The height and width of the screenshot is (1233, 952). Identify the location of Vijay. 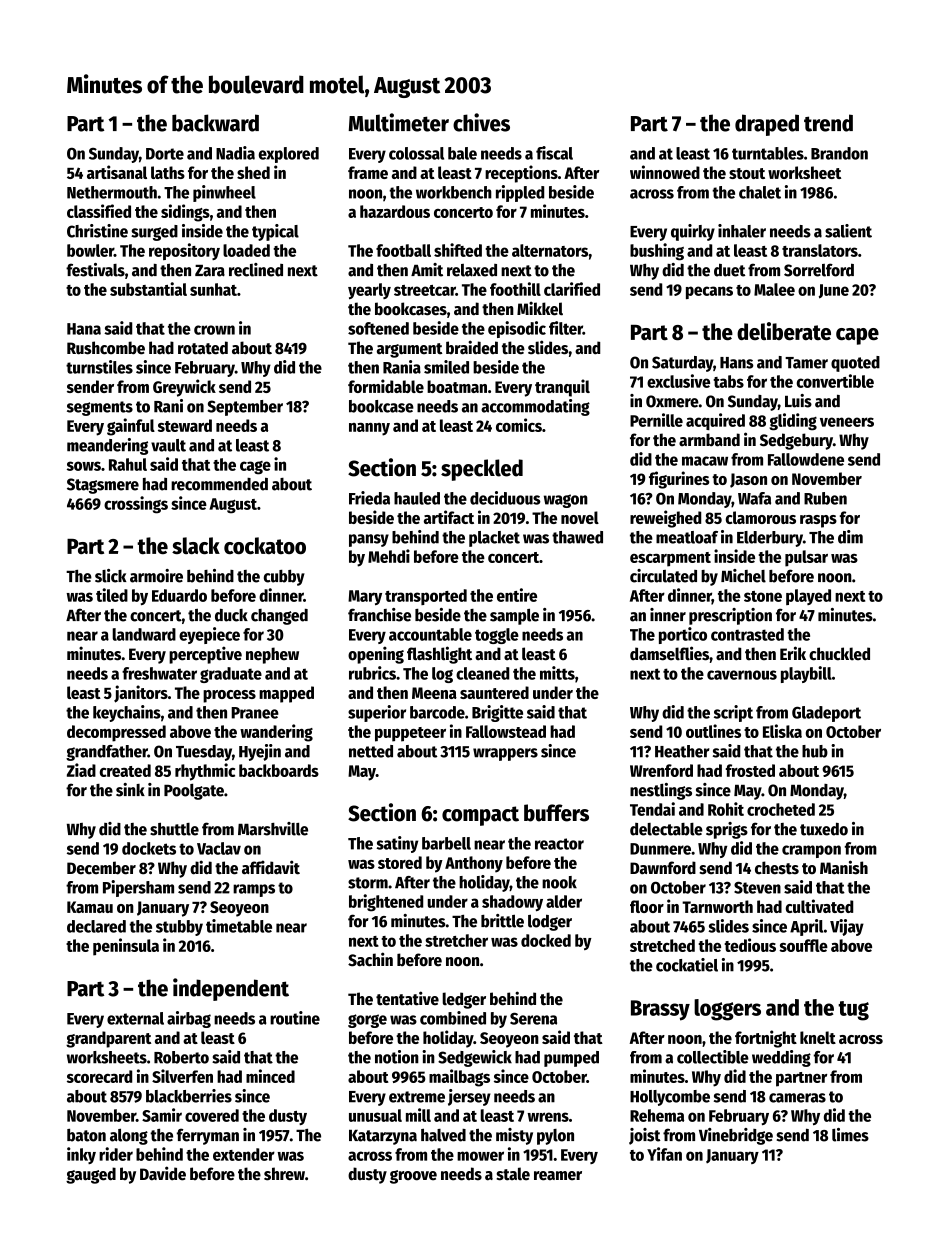
(847, 927).
